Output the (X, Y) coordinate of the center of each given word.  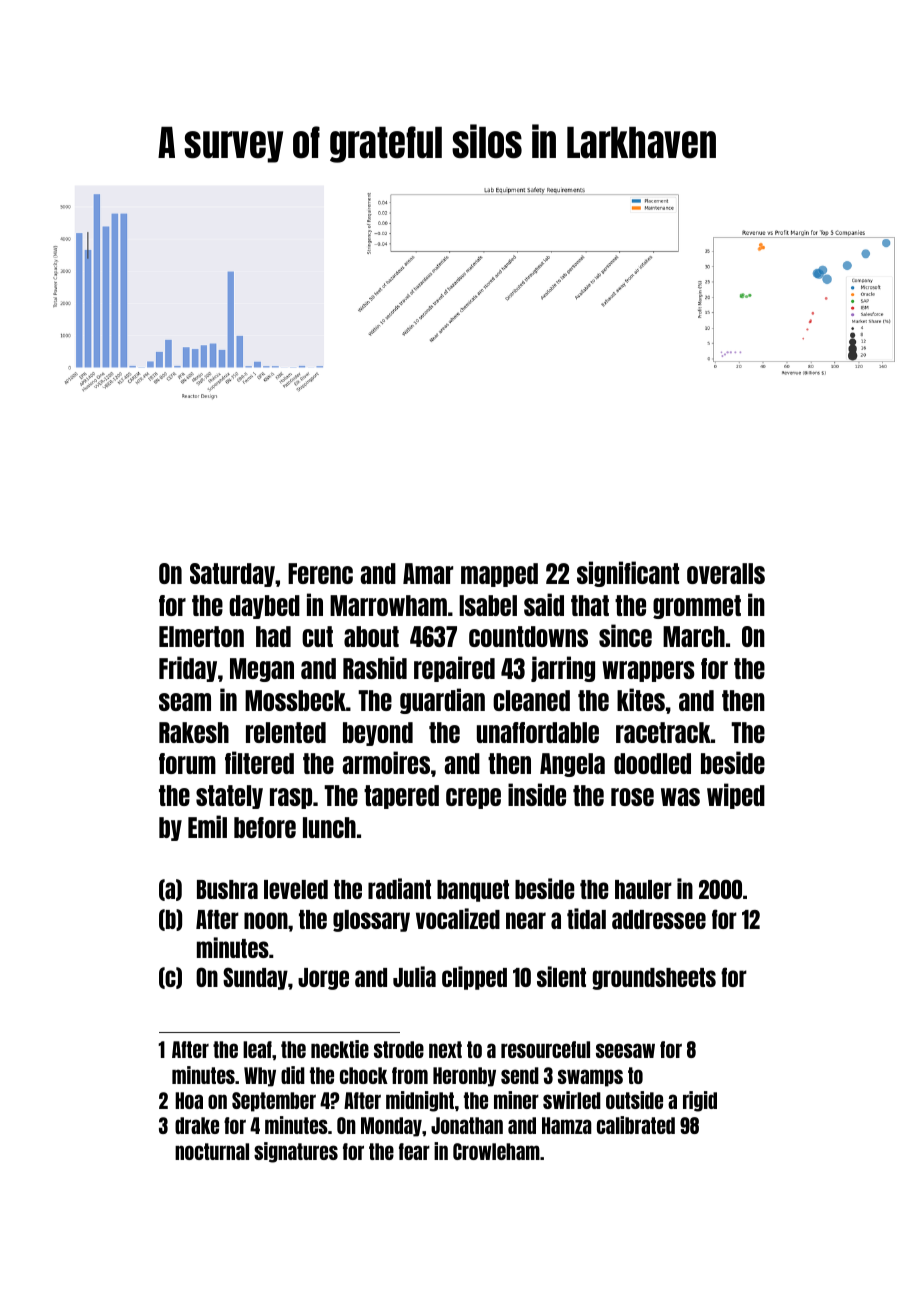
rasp (291, 798)
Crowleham (496, 1151)
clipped (474, 978)
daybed (264, 607)
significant (628, 574)
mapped (499, 575)
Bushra (227, 889)
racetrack (663, 732)
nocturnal (212, 1151)
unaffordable (538, 732)
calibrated (636, 1125)
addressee (659, 919)
